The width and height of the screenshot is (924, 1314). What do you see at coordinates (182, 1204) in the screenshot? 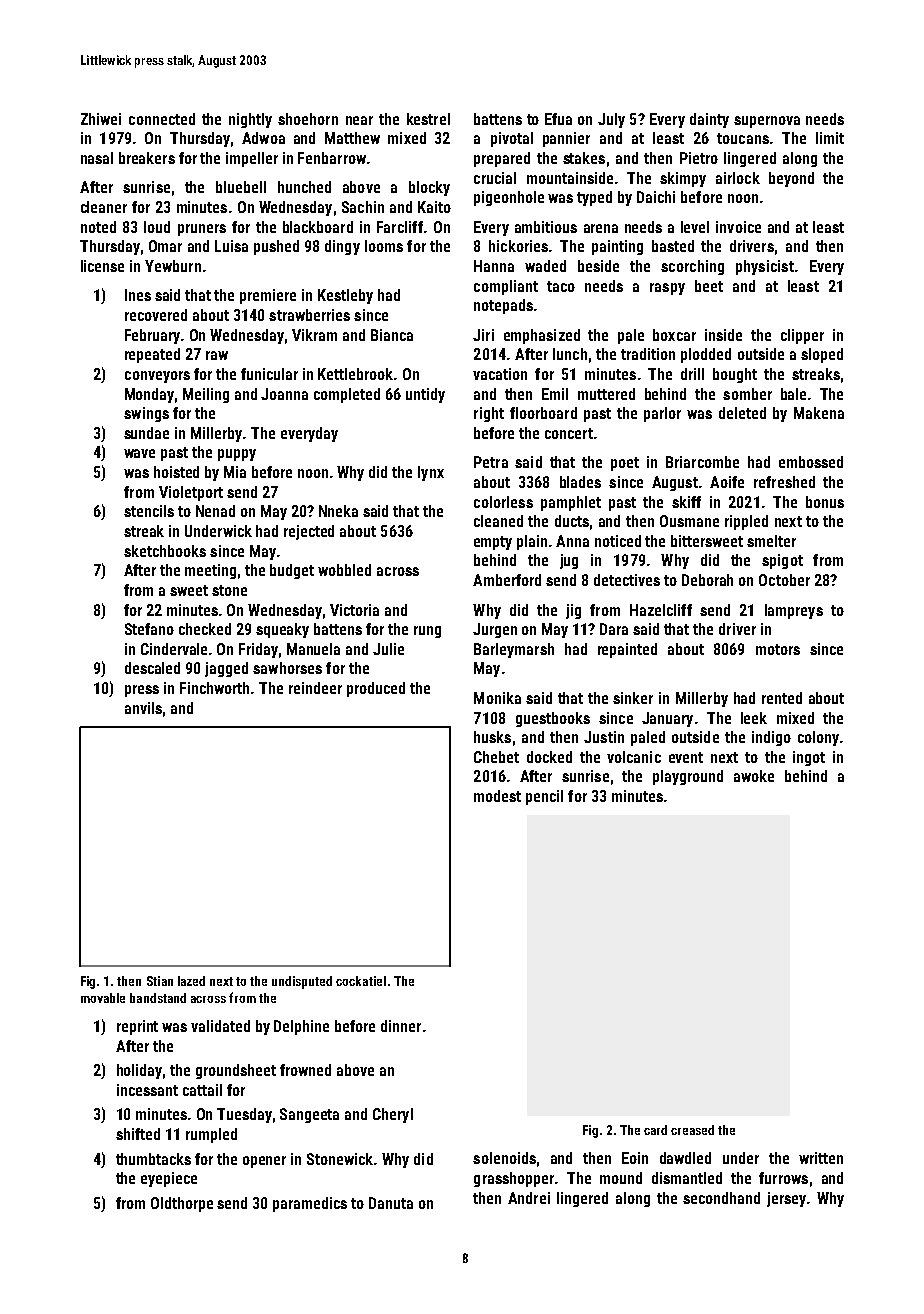
I see `Oldthorpe` at bounding box center [182, 1204].
